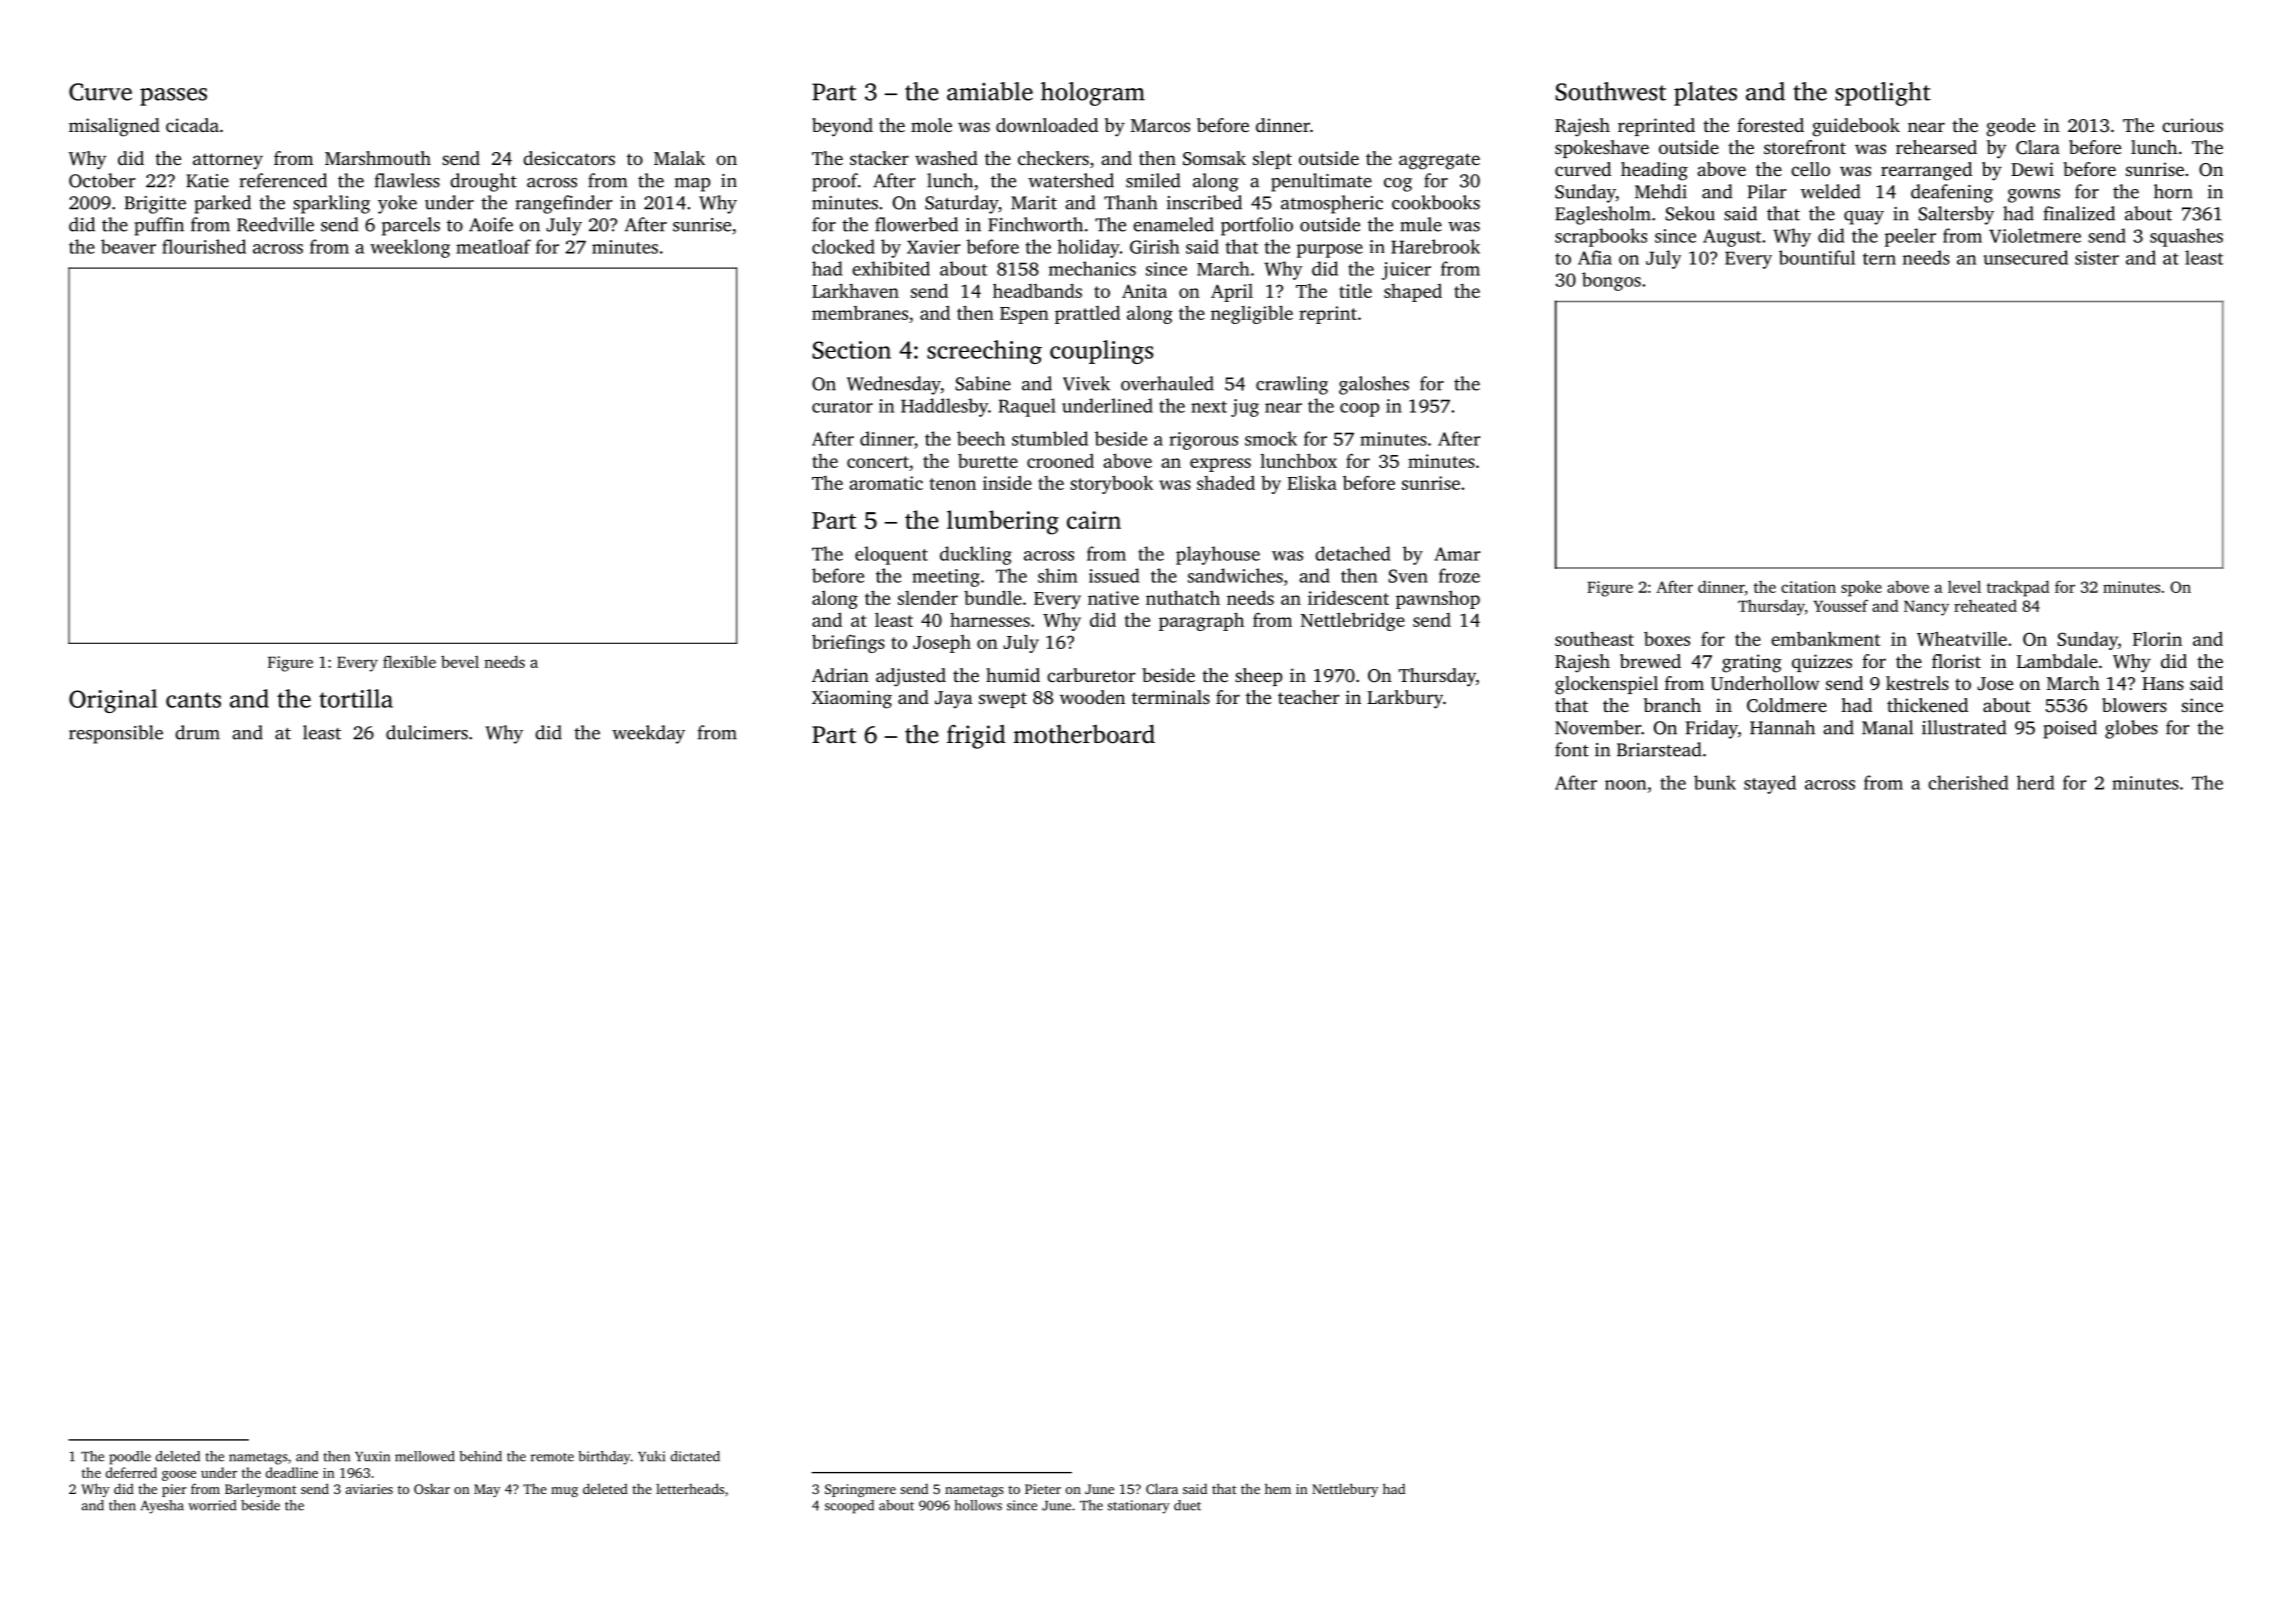 This document has width=2292, height=1620. What do you see at coordinates (1087, 314) in the document?
I see `prattled` at bounding box center [1087, 314].
